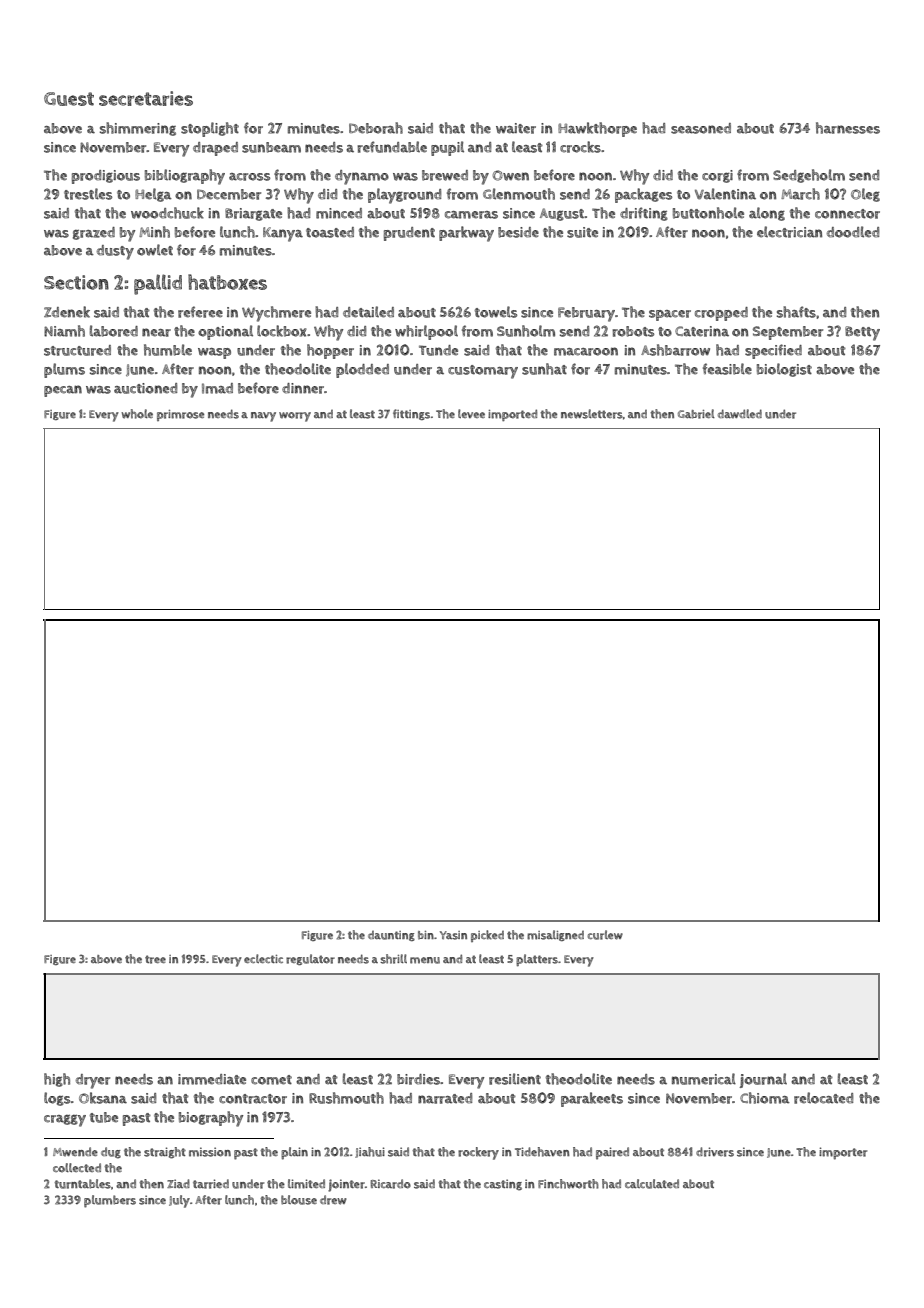 Image resolution: width=924 pixels, height=1308 pixels. What do you see at coordinates (740, 414) in the screenshot?
I see `dawdled` at bounding box center [740, 414].
